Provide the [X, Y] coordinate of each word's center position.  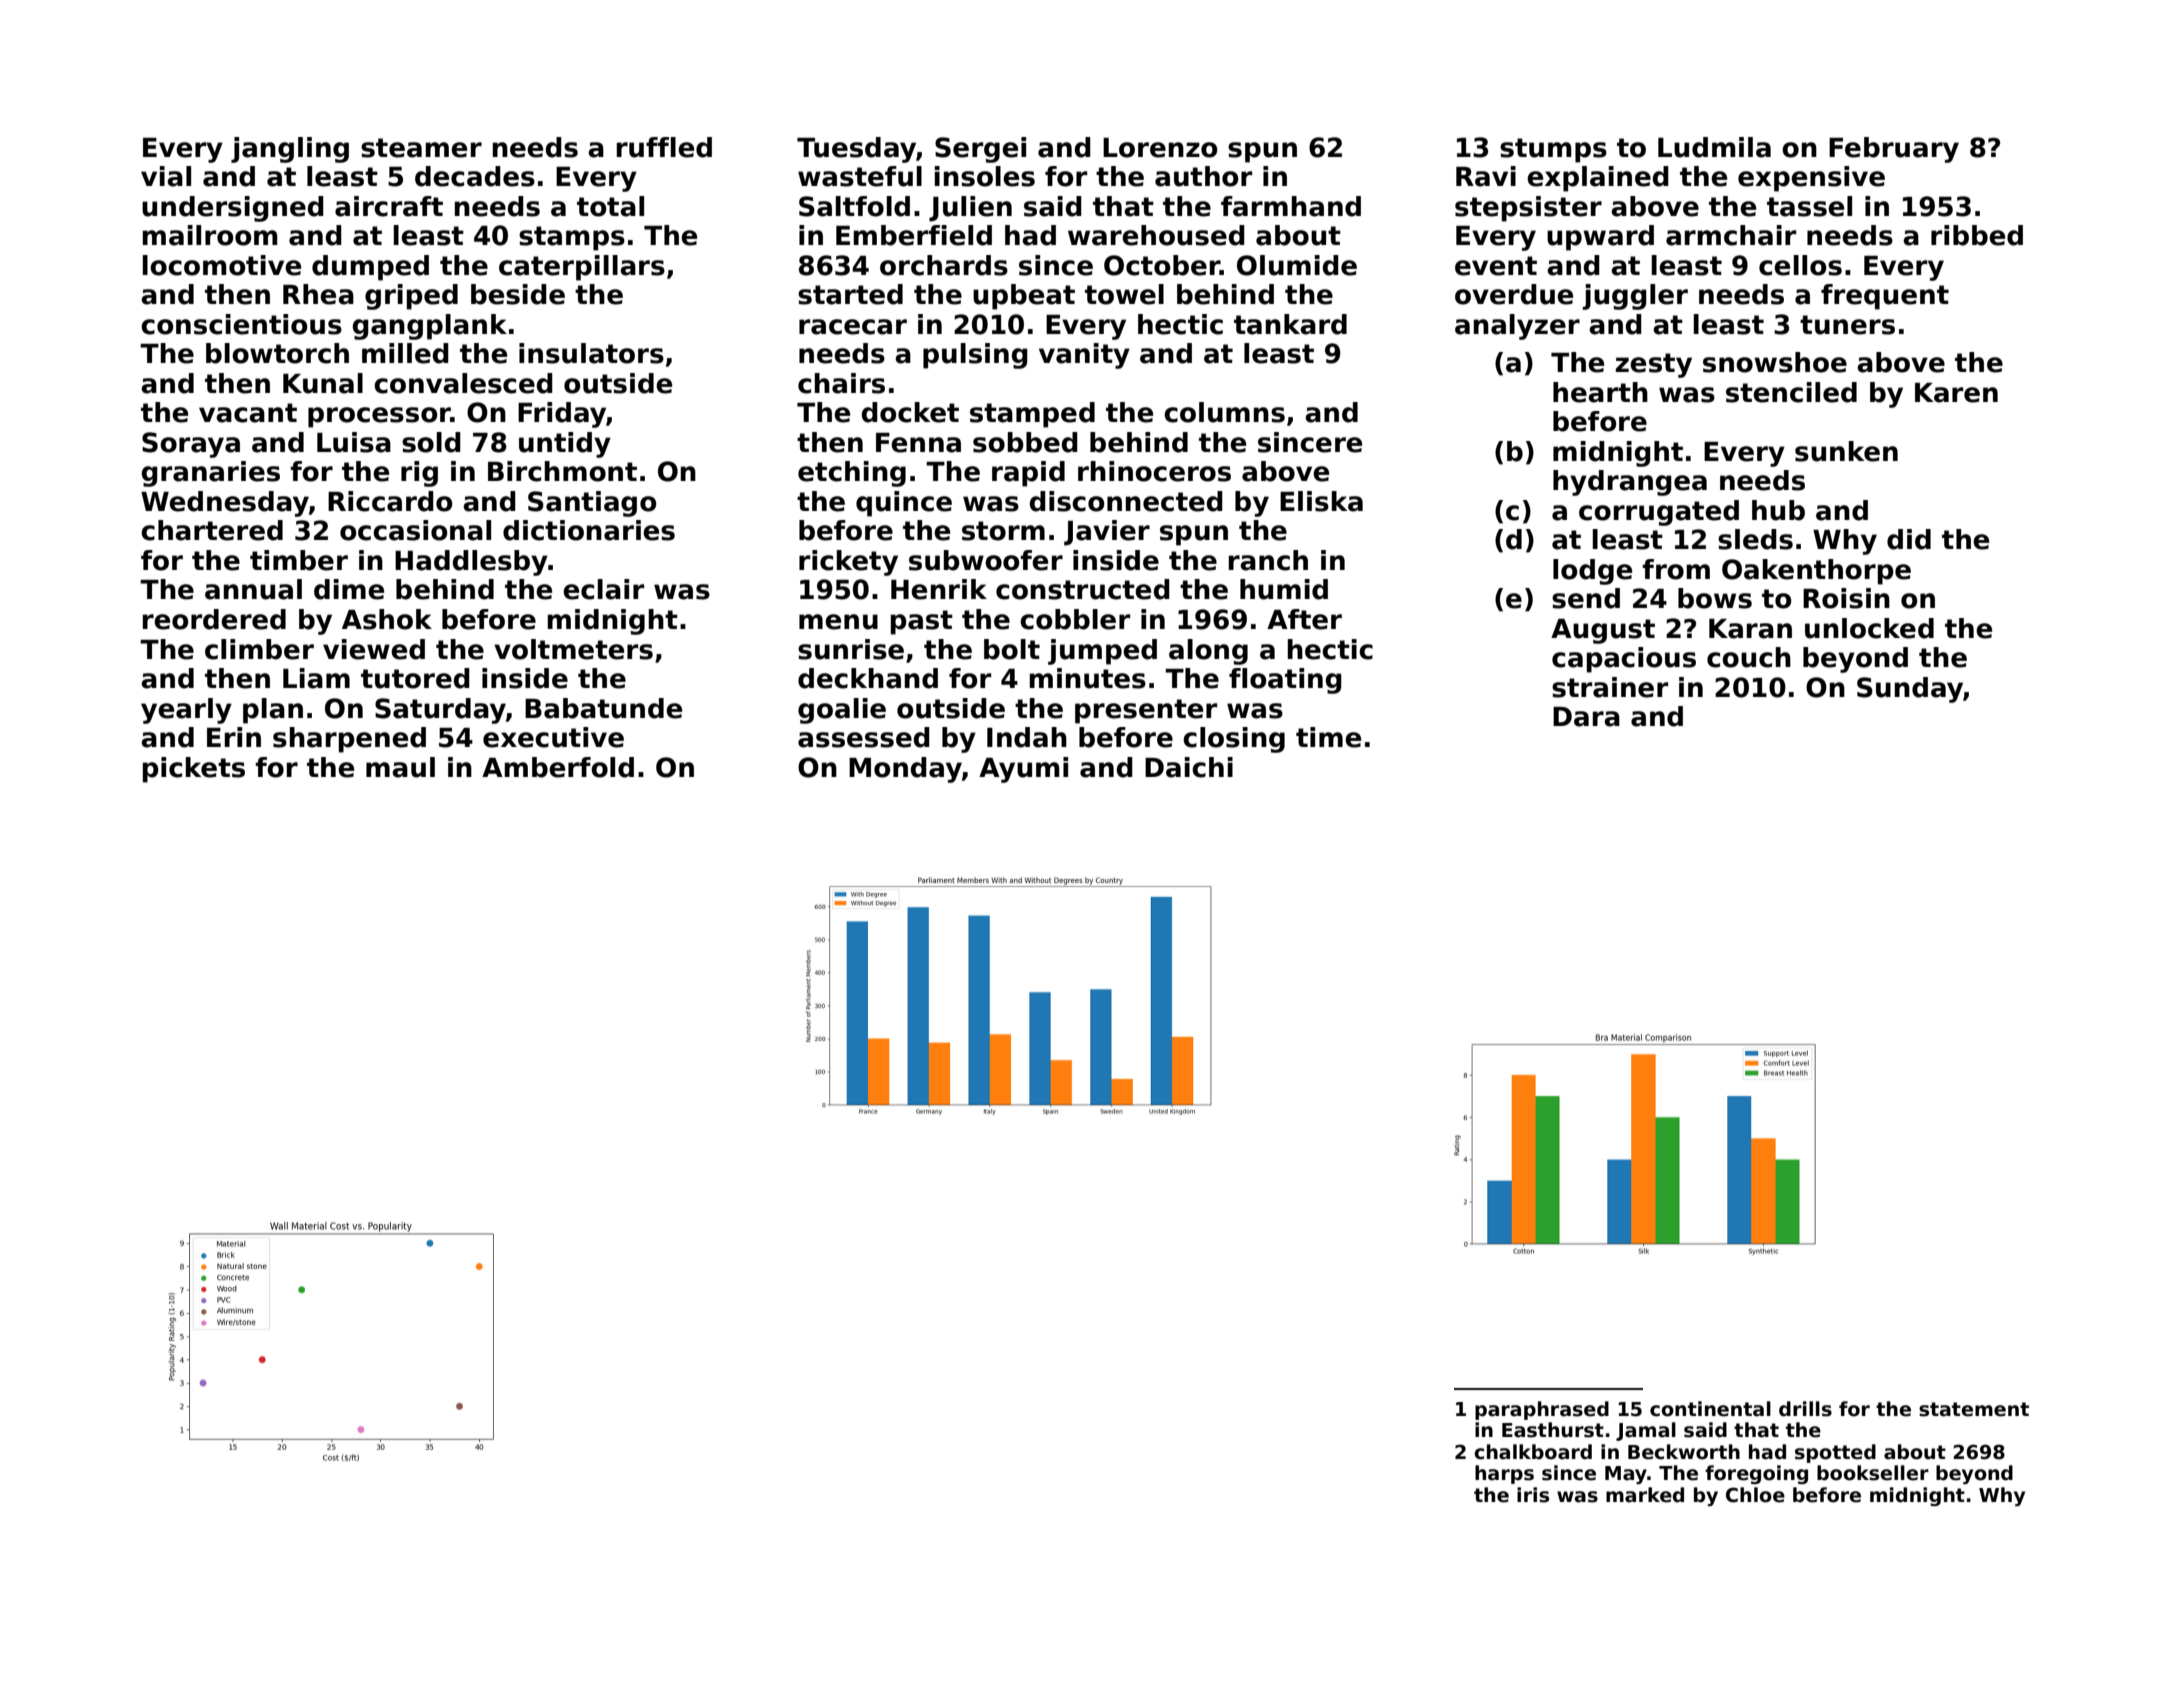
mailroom [210, 235]
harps [1504, 1474]
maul [400, 767]
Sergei [980, 150]
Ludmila [1714, 147]
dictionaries [589, 530]
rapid [1028, 474]
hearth [1600, 392]
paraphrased [1542, 1410]
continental [1710, 1409]
